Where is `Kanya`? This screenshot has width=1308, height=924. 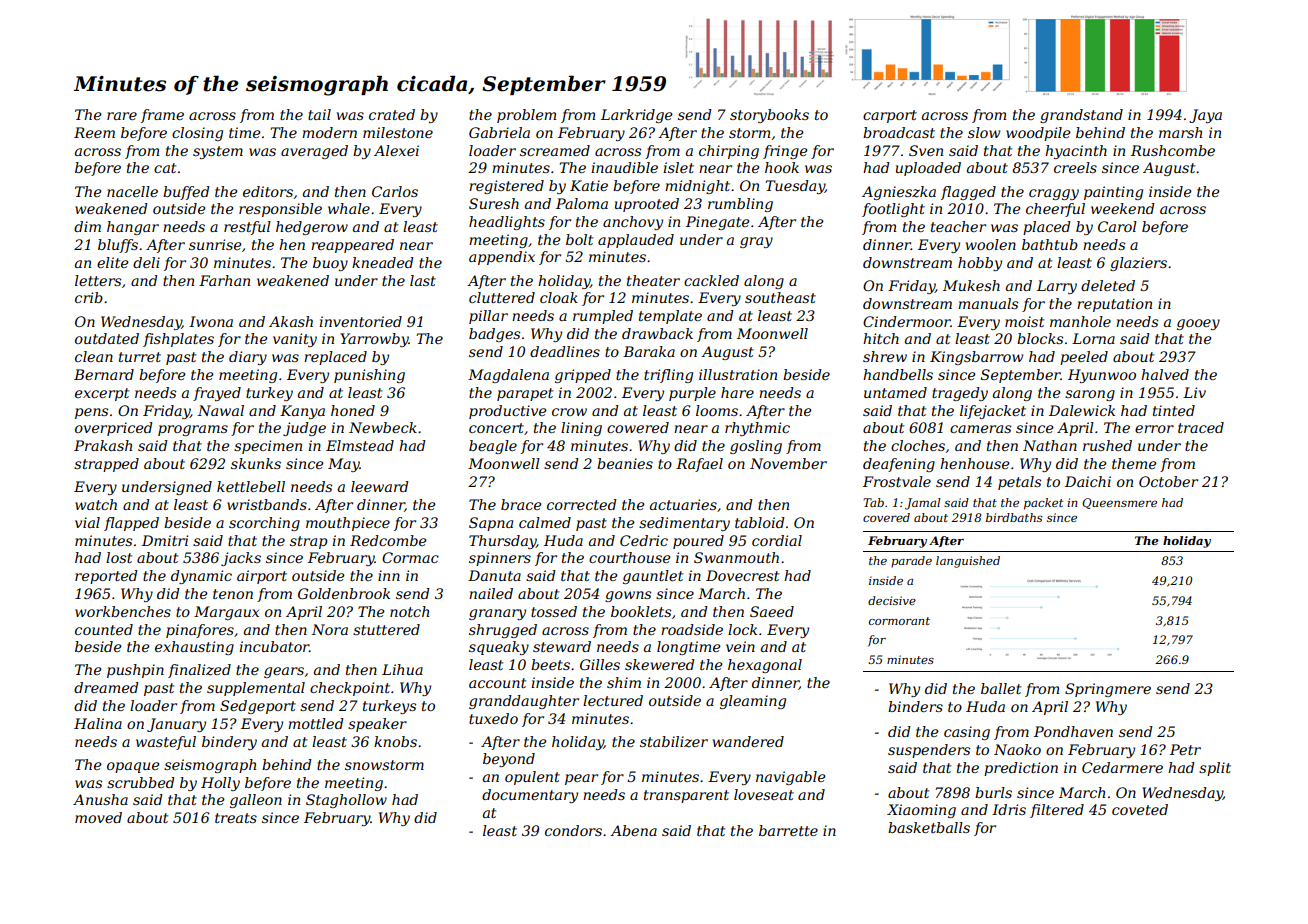
Kanya is located at coordinates (302, 412).
